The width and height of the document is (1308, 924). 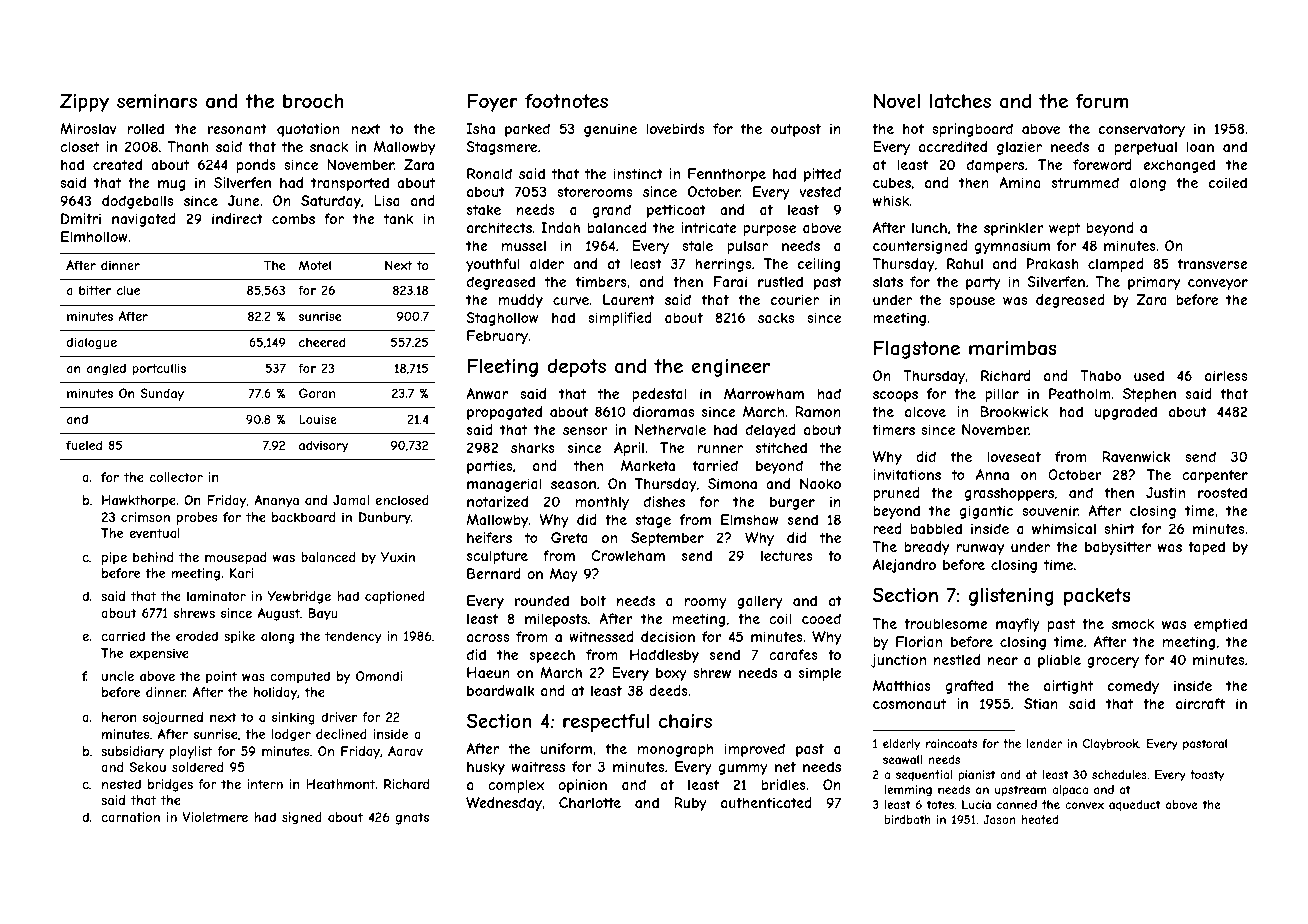 I want to click on latches, so click(x=960, y=101).
